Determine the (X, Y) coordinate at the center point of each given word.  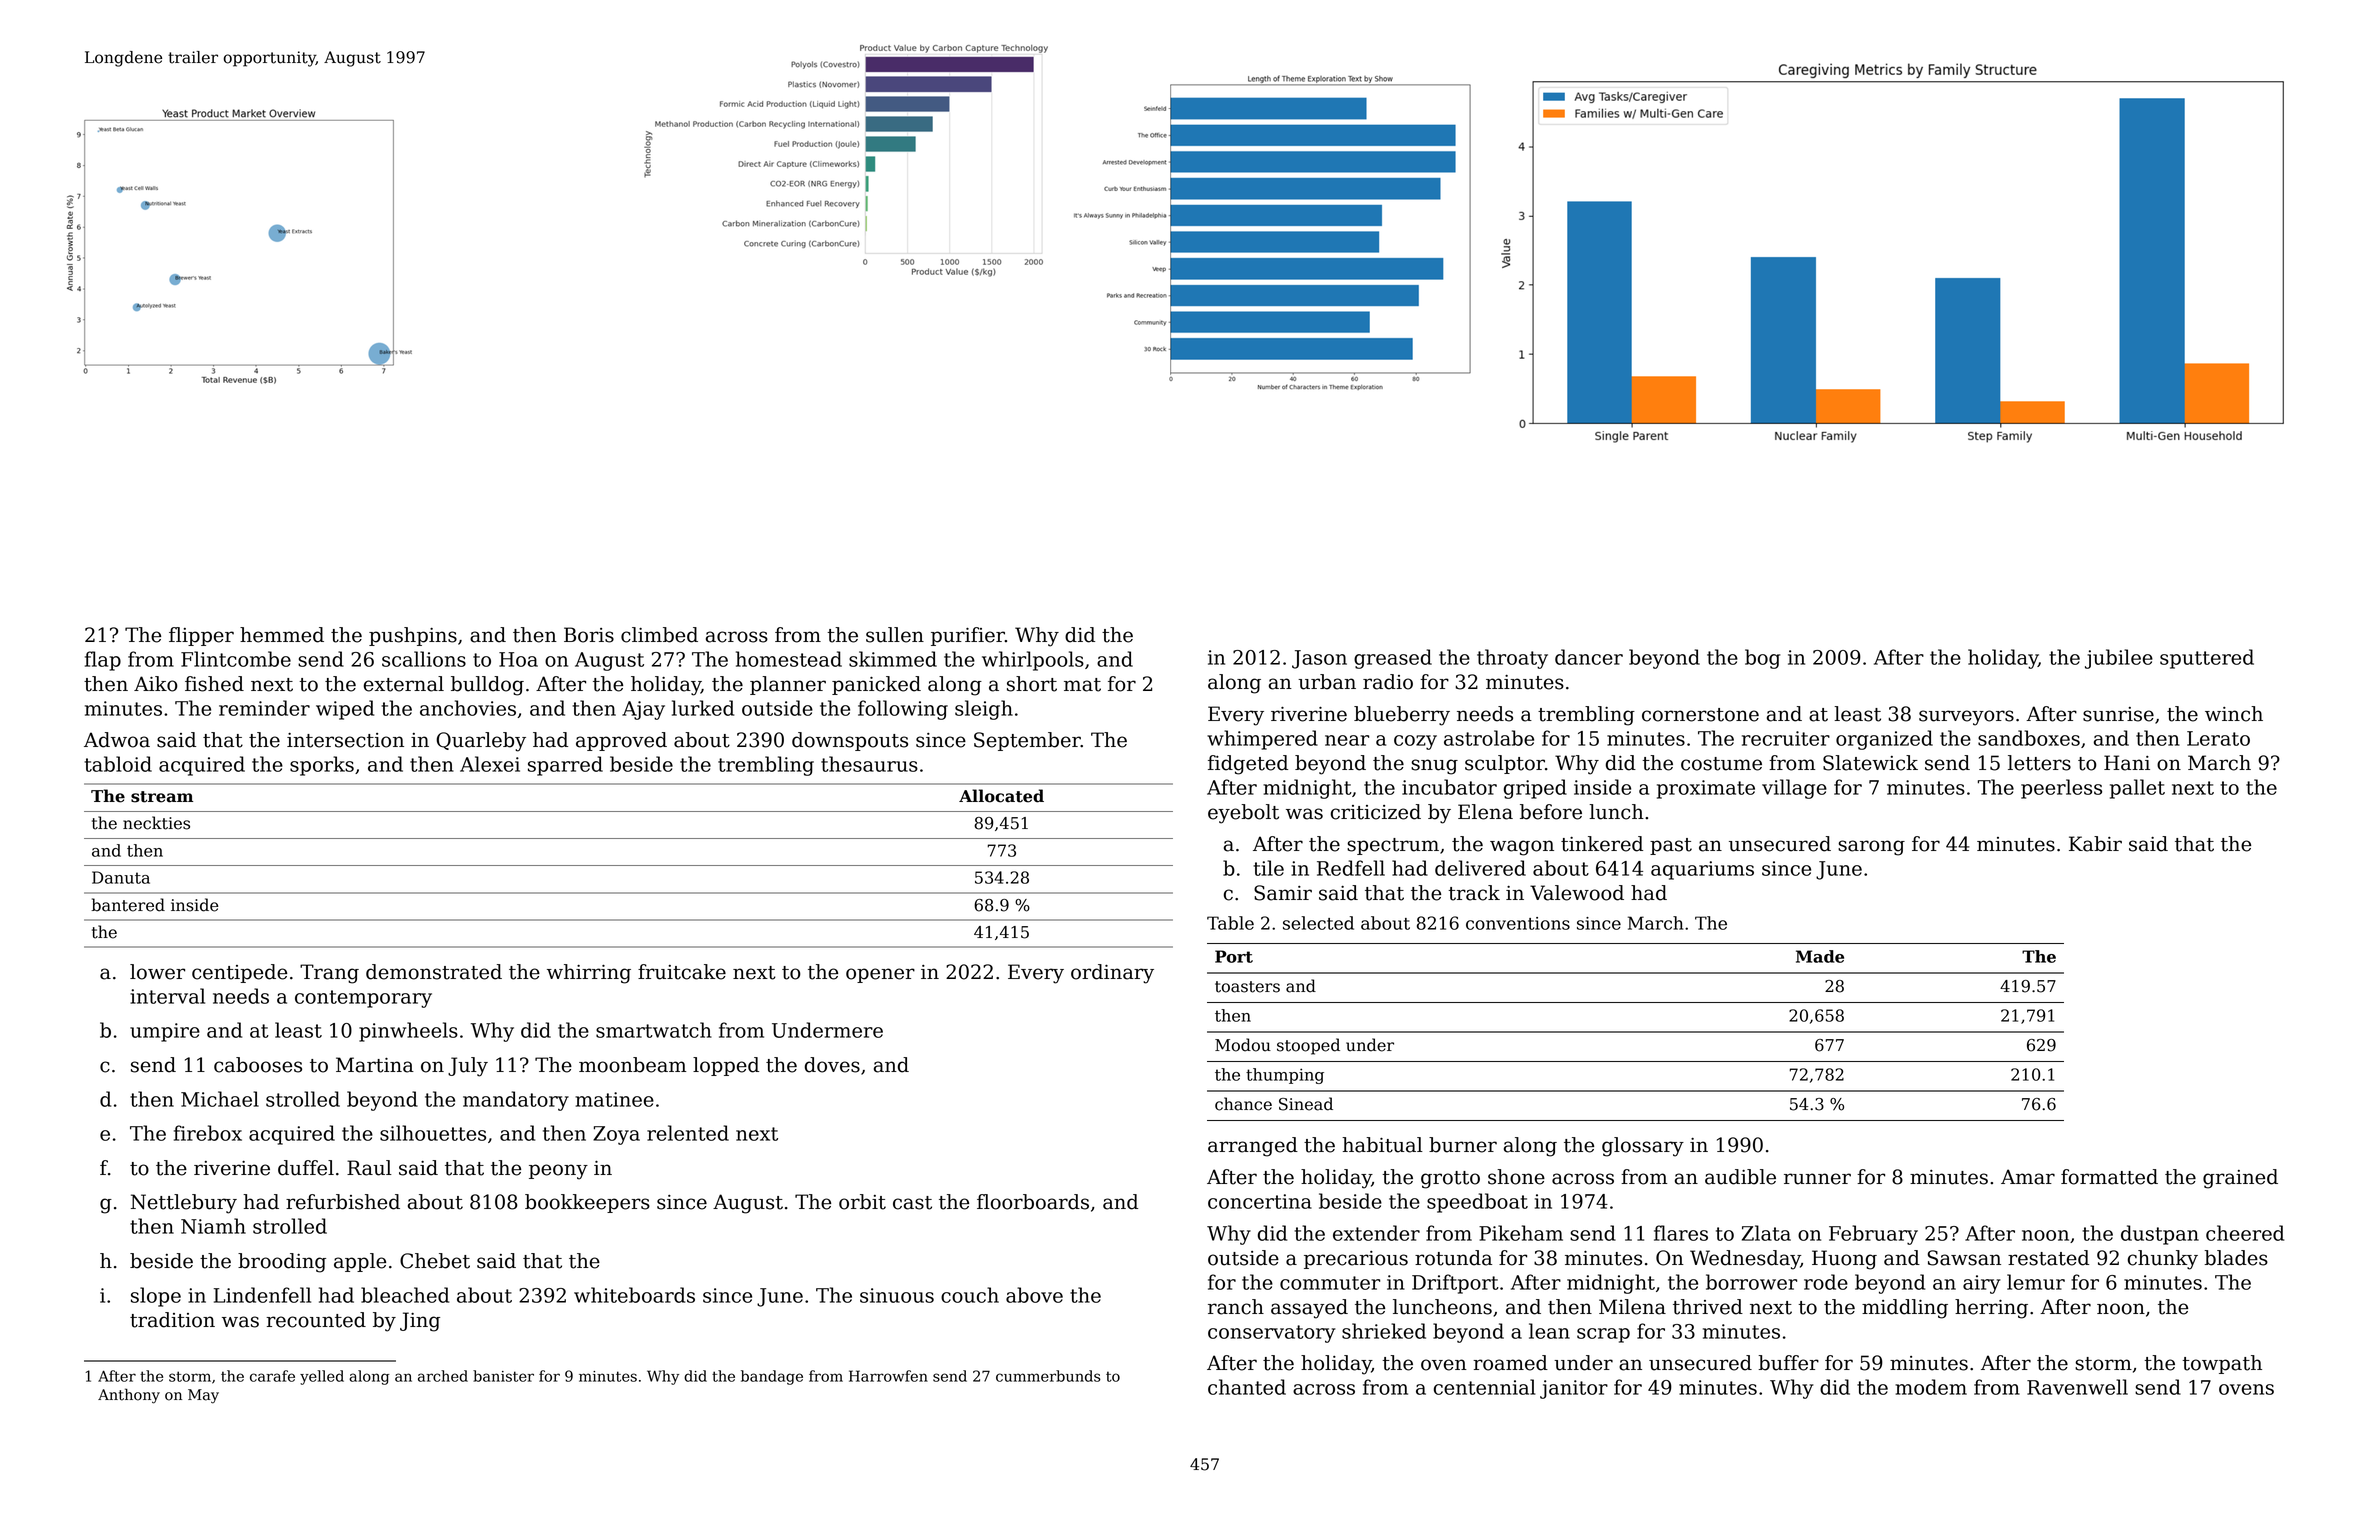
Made (1820, 956)
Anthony (129, 1396)
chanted (1247, 1387)
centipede (239, 973)
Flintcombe (236, 659)
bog (1762, 659)
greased (1393, 659)
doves (832, 1065)
